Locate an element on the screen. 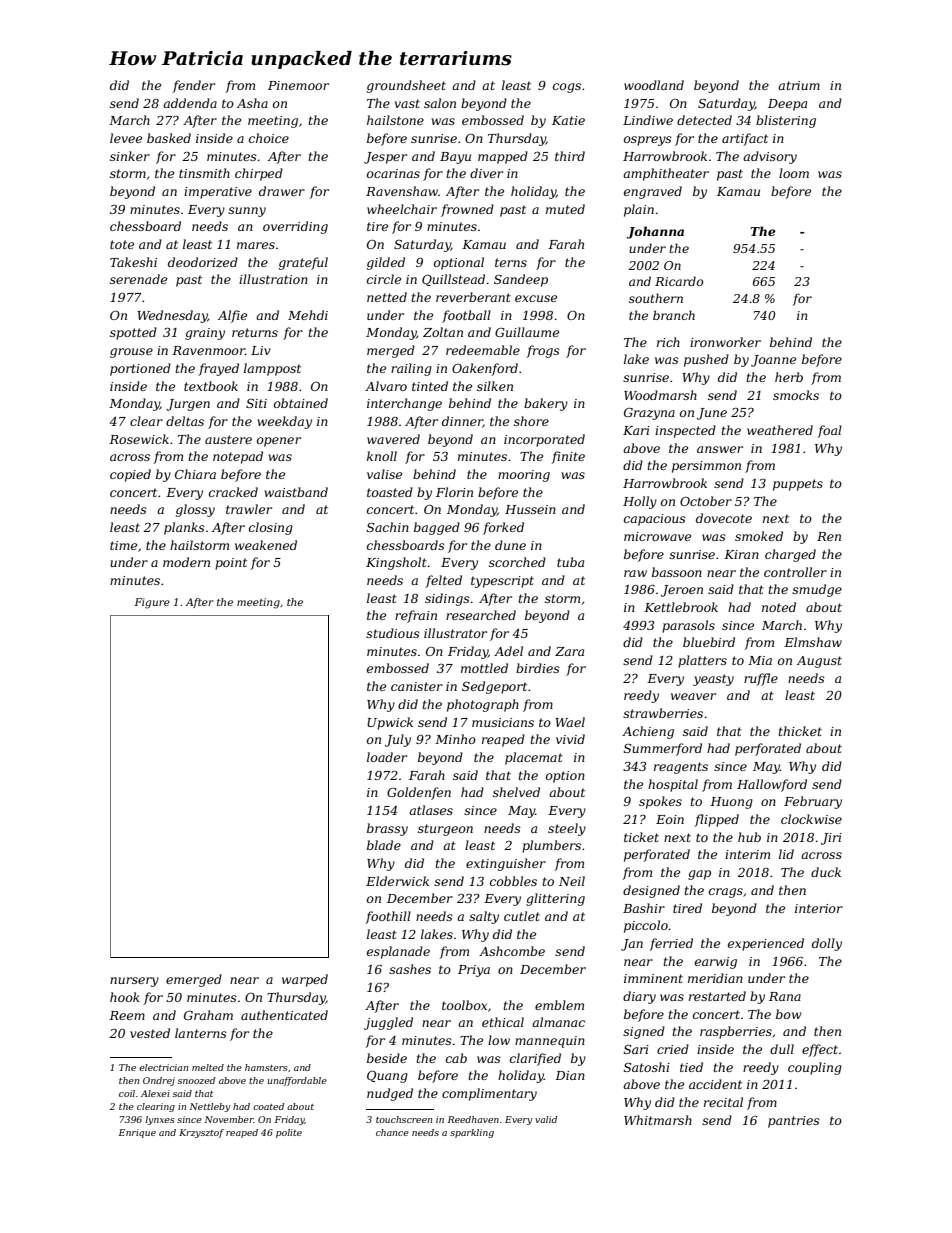 This screenshot has width=952, height=1233. vested is located at coordinates (150, 1033).
